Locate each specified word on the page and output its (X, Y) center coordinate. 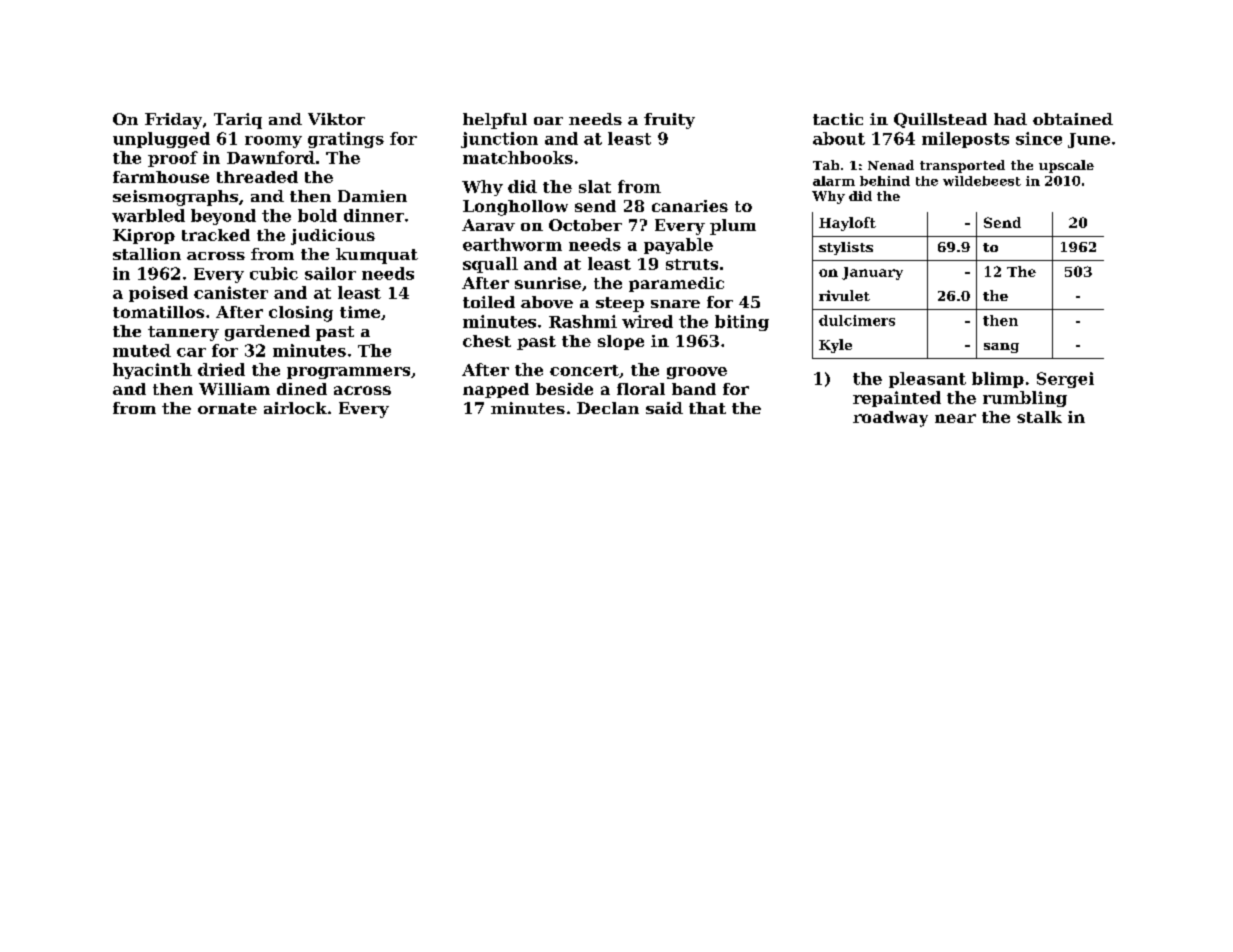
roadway (890, 419)
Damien (372, 196)
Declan (608, 408)
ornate (227, 408)
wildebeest (982, 181)
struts (692, 264)
